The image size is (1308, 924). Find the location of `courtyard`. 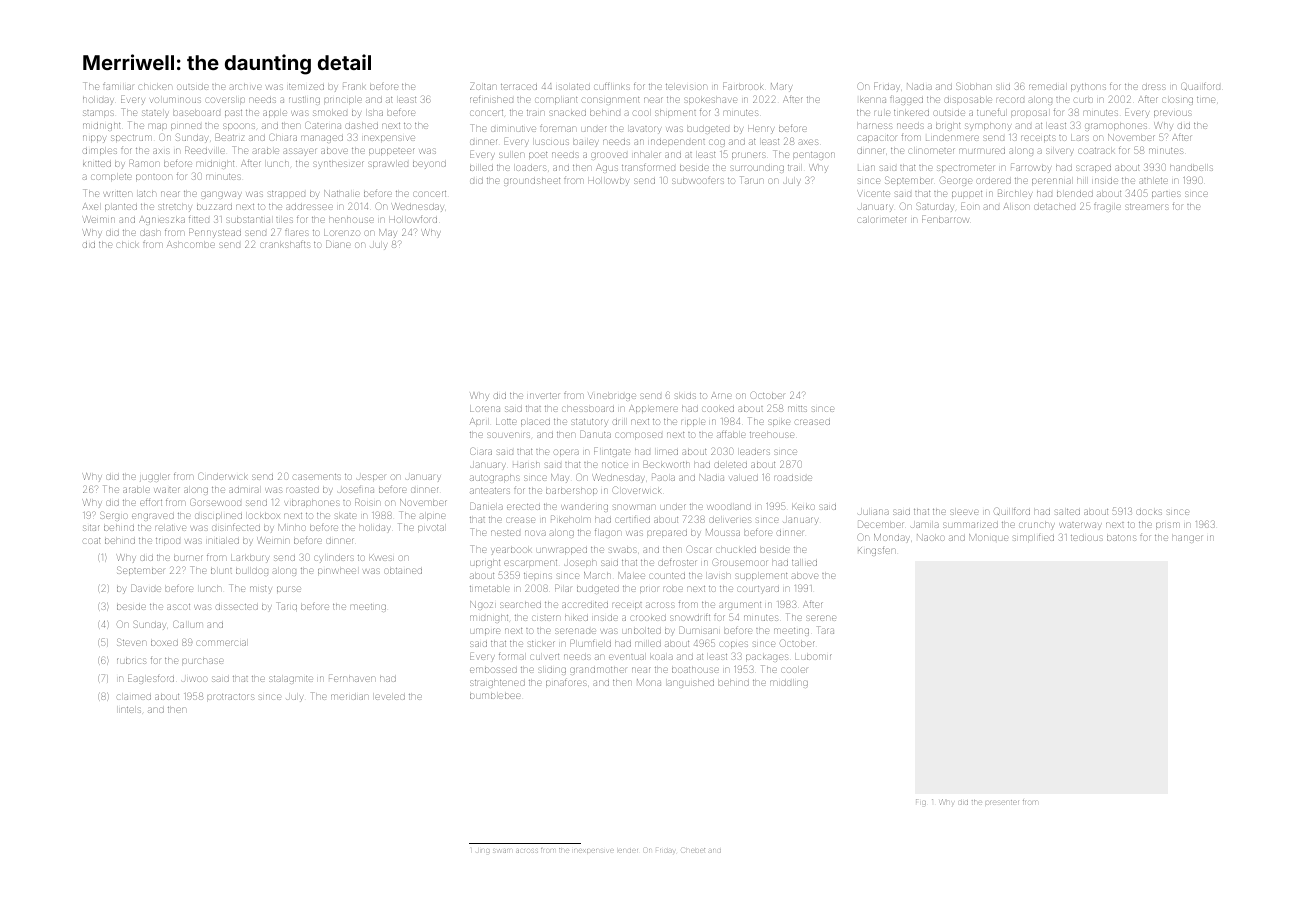

courtyard is located at coordinates (758, 589).
